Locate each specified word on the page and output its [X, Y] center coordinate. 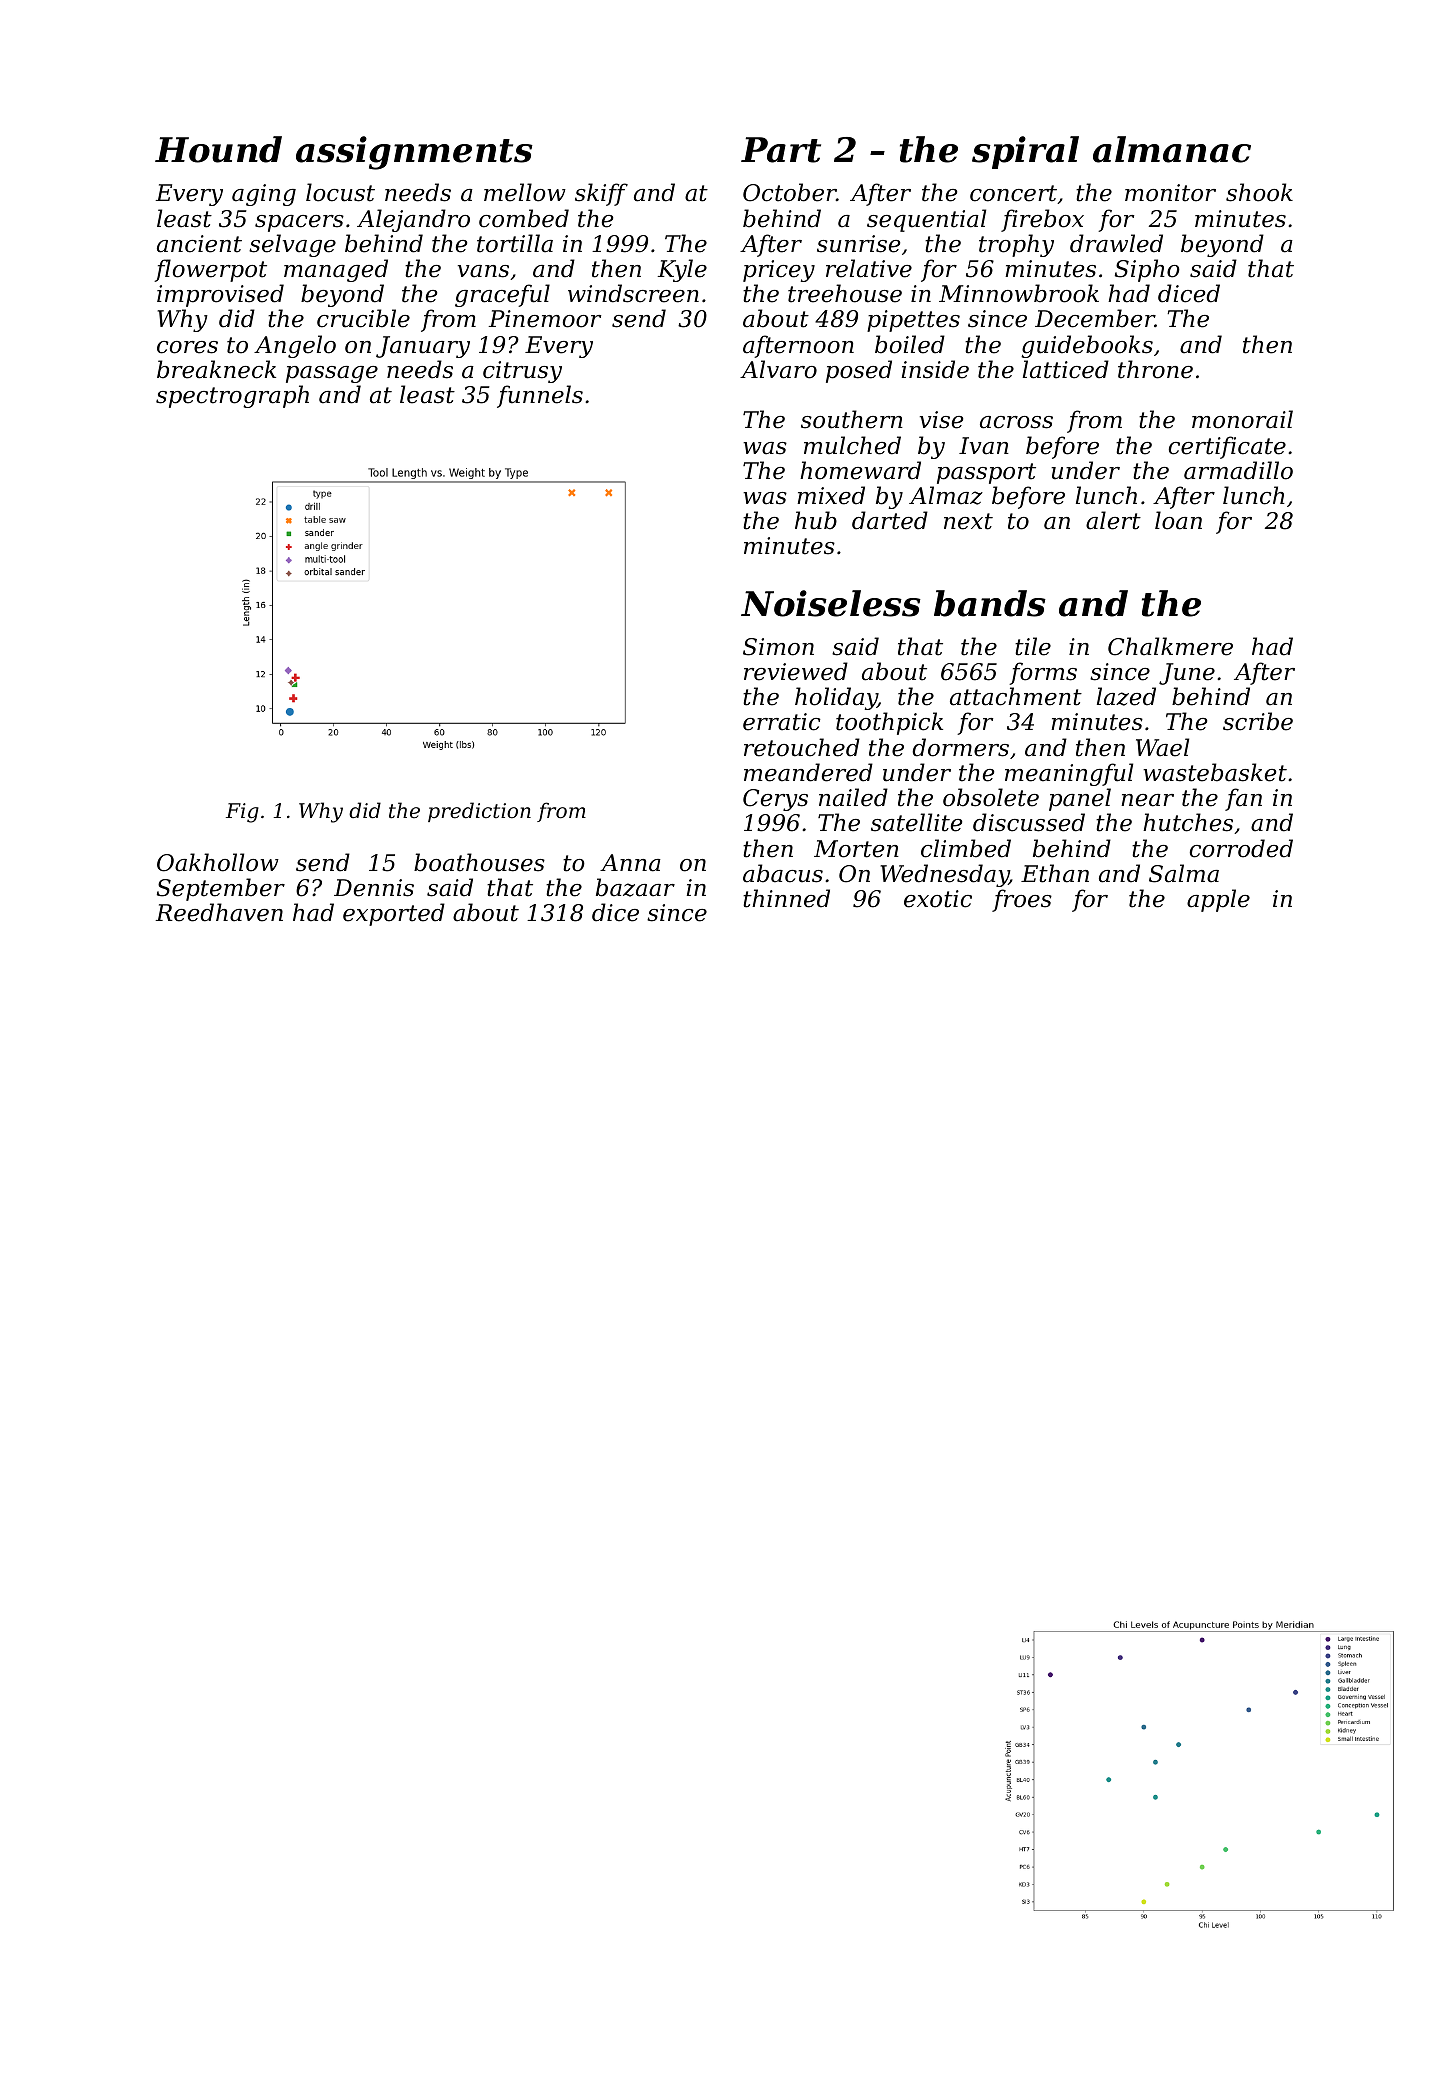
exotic [938, 899]
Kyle [682, 270]
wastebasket [1215, 772]
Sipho [1147, 270]
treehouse [845, 293]
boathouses [479, 862]
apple [1218, 900]
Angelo [295, 346]
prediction [479, 812]
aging [264, 195]
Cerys [775, 800]
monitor [1170, 193]
